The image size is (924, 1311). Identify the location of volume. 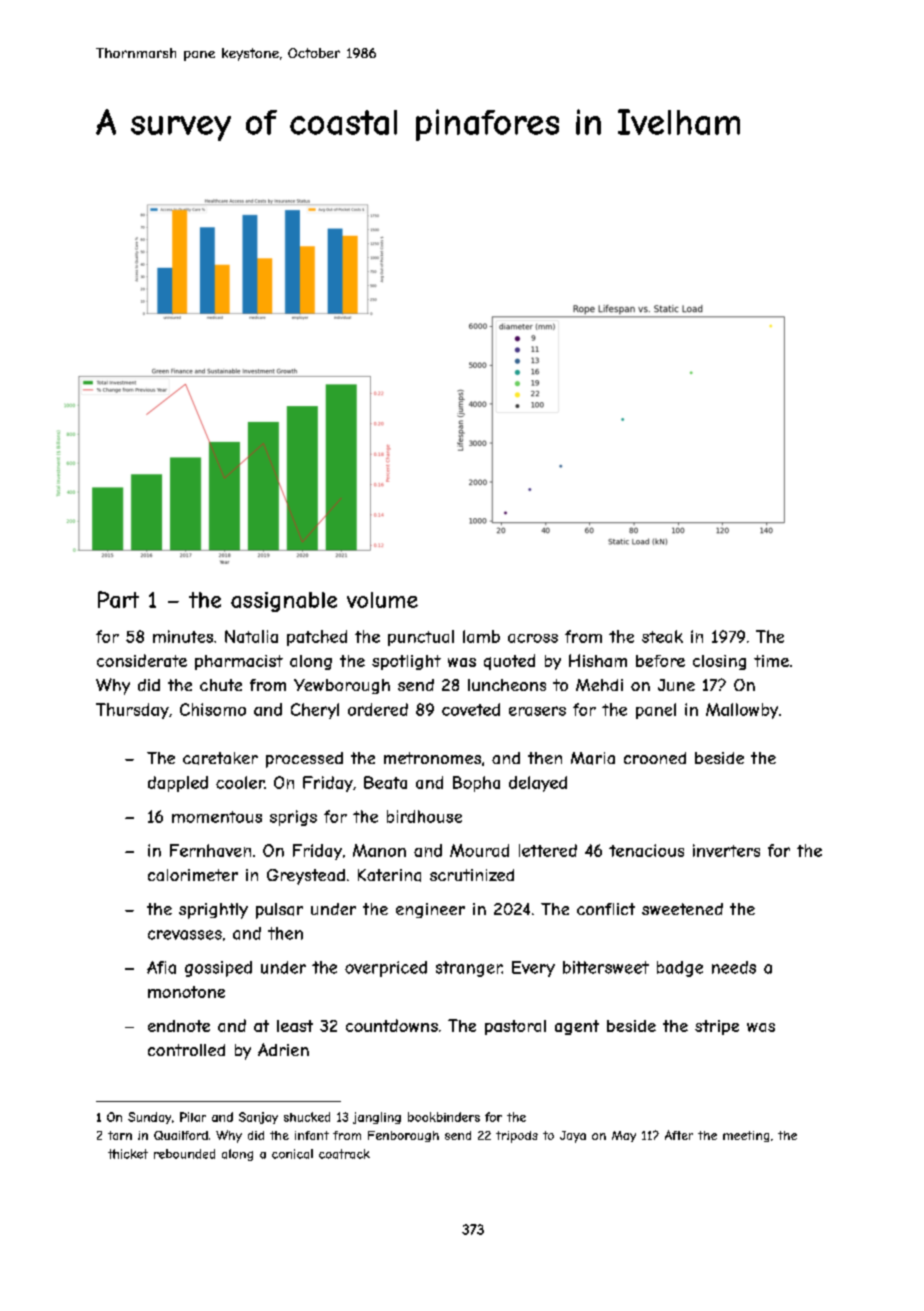
(382, 600).
